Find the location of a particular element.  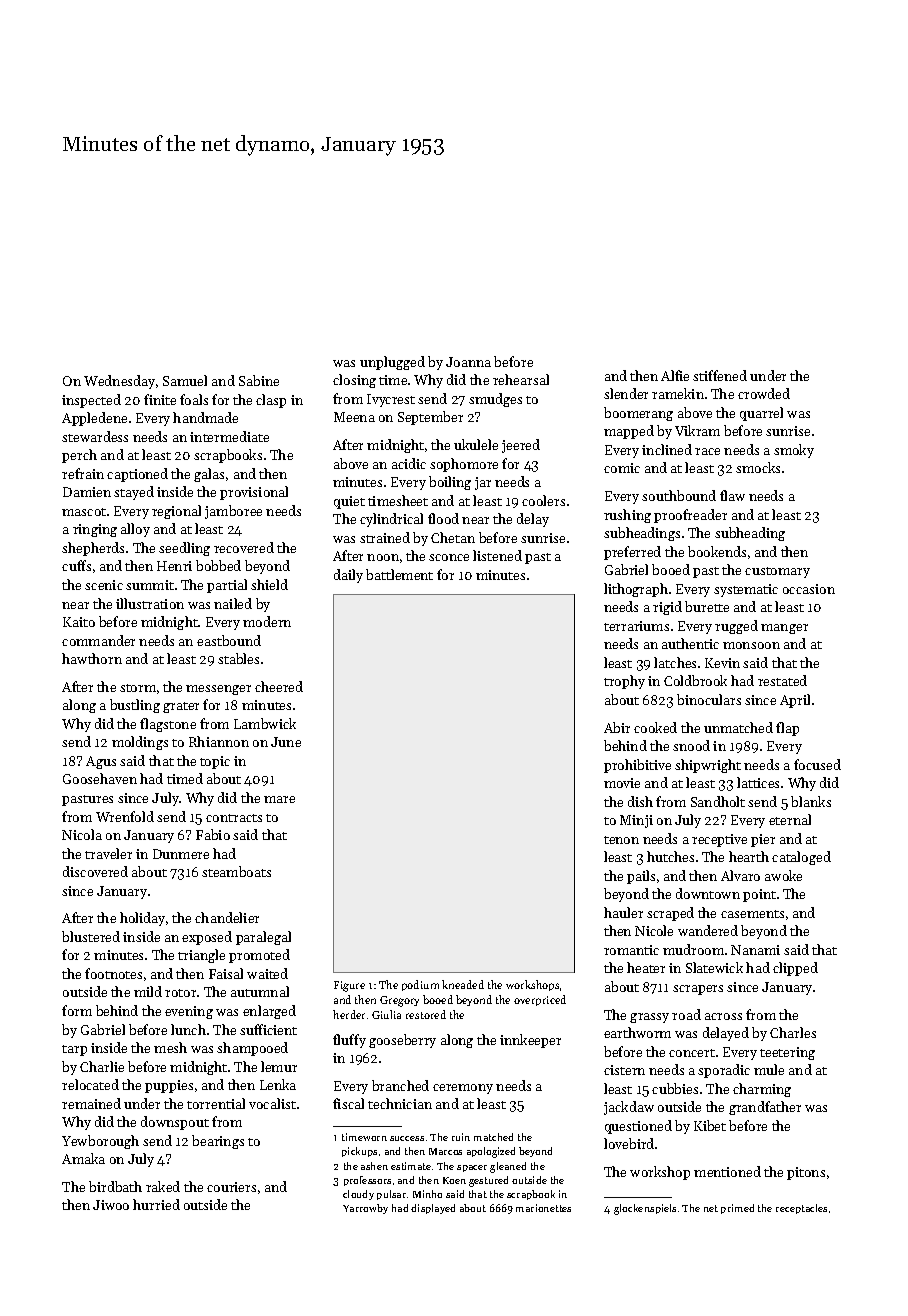

waited is located at coordinates (267, 973).
